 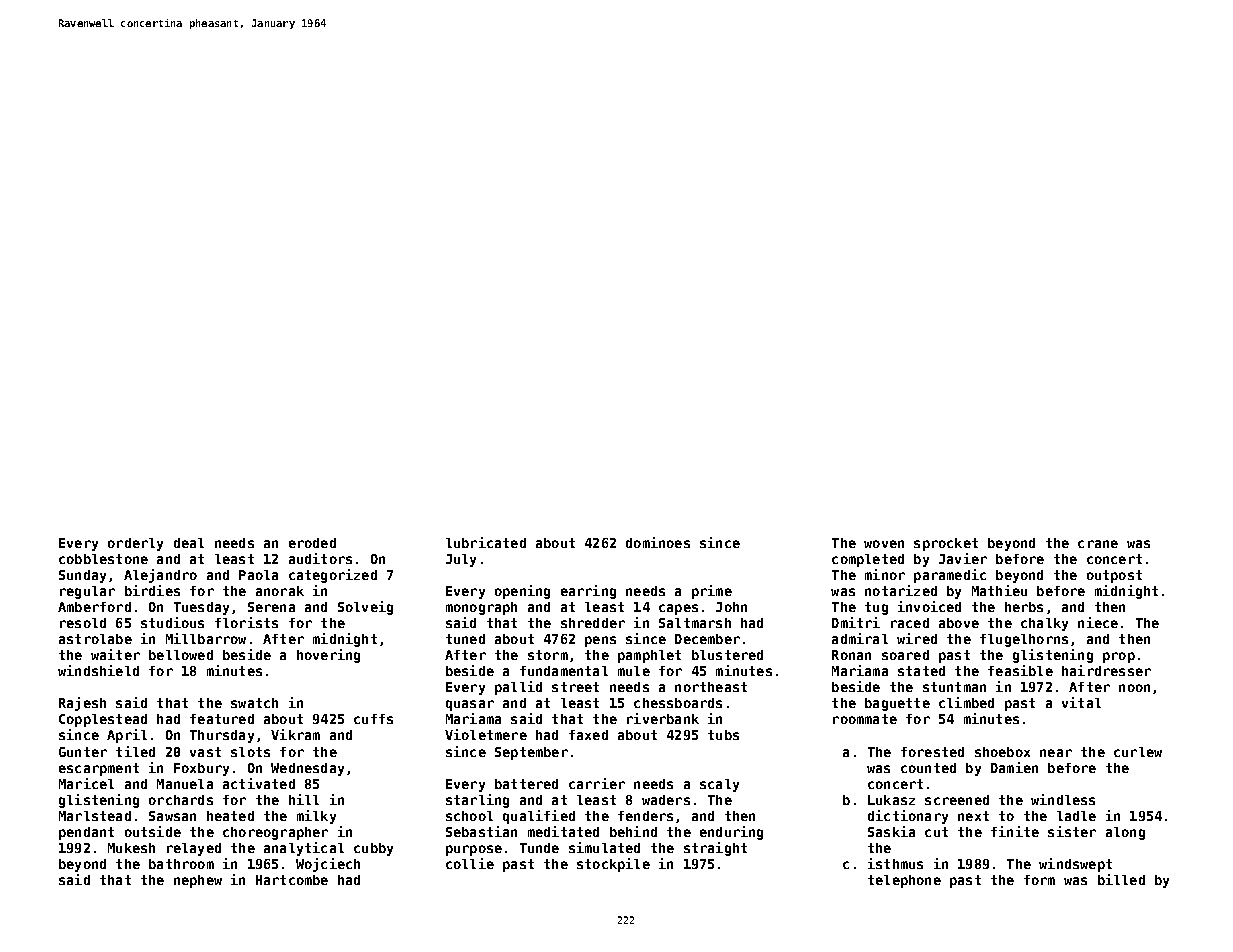 I want to click on Wednesday, so click(x=307, y=769).
